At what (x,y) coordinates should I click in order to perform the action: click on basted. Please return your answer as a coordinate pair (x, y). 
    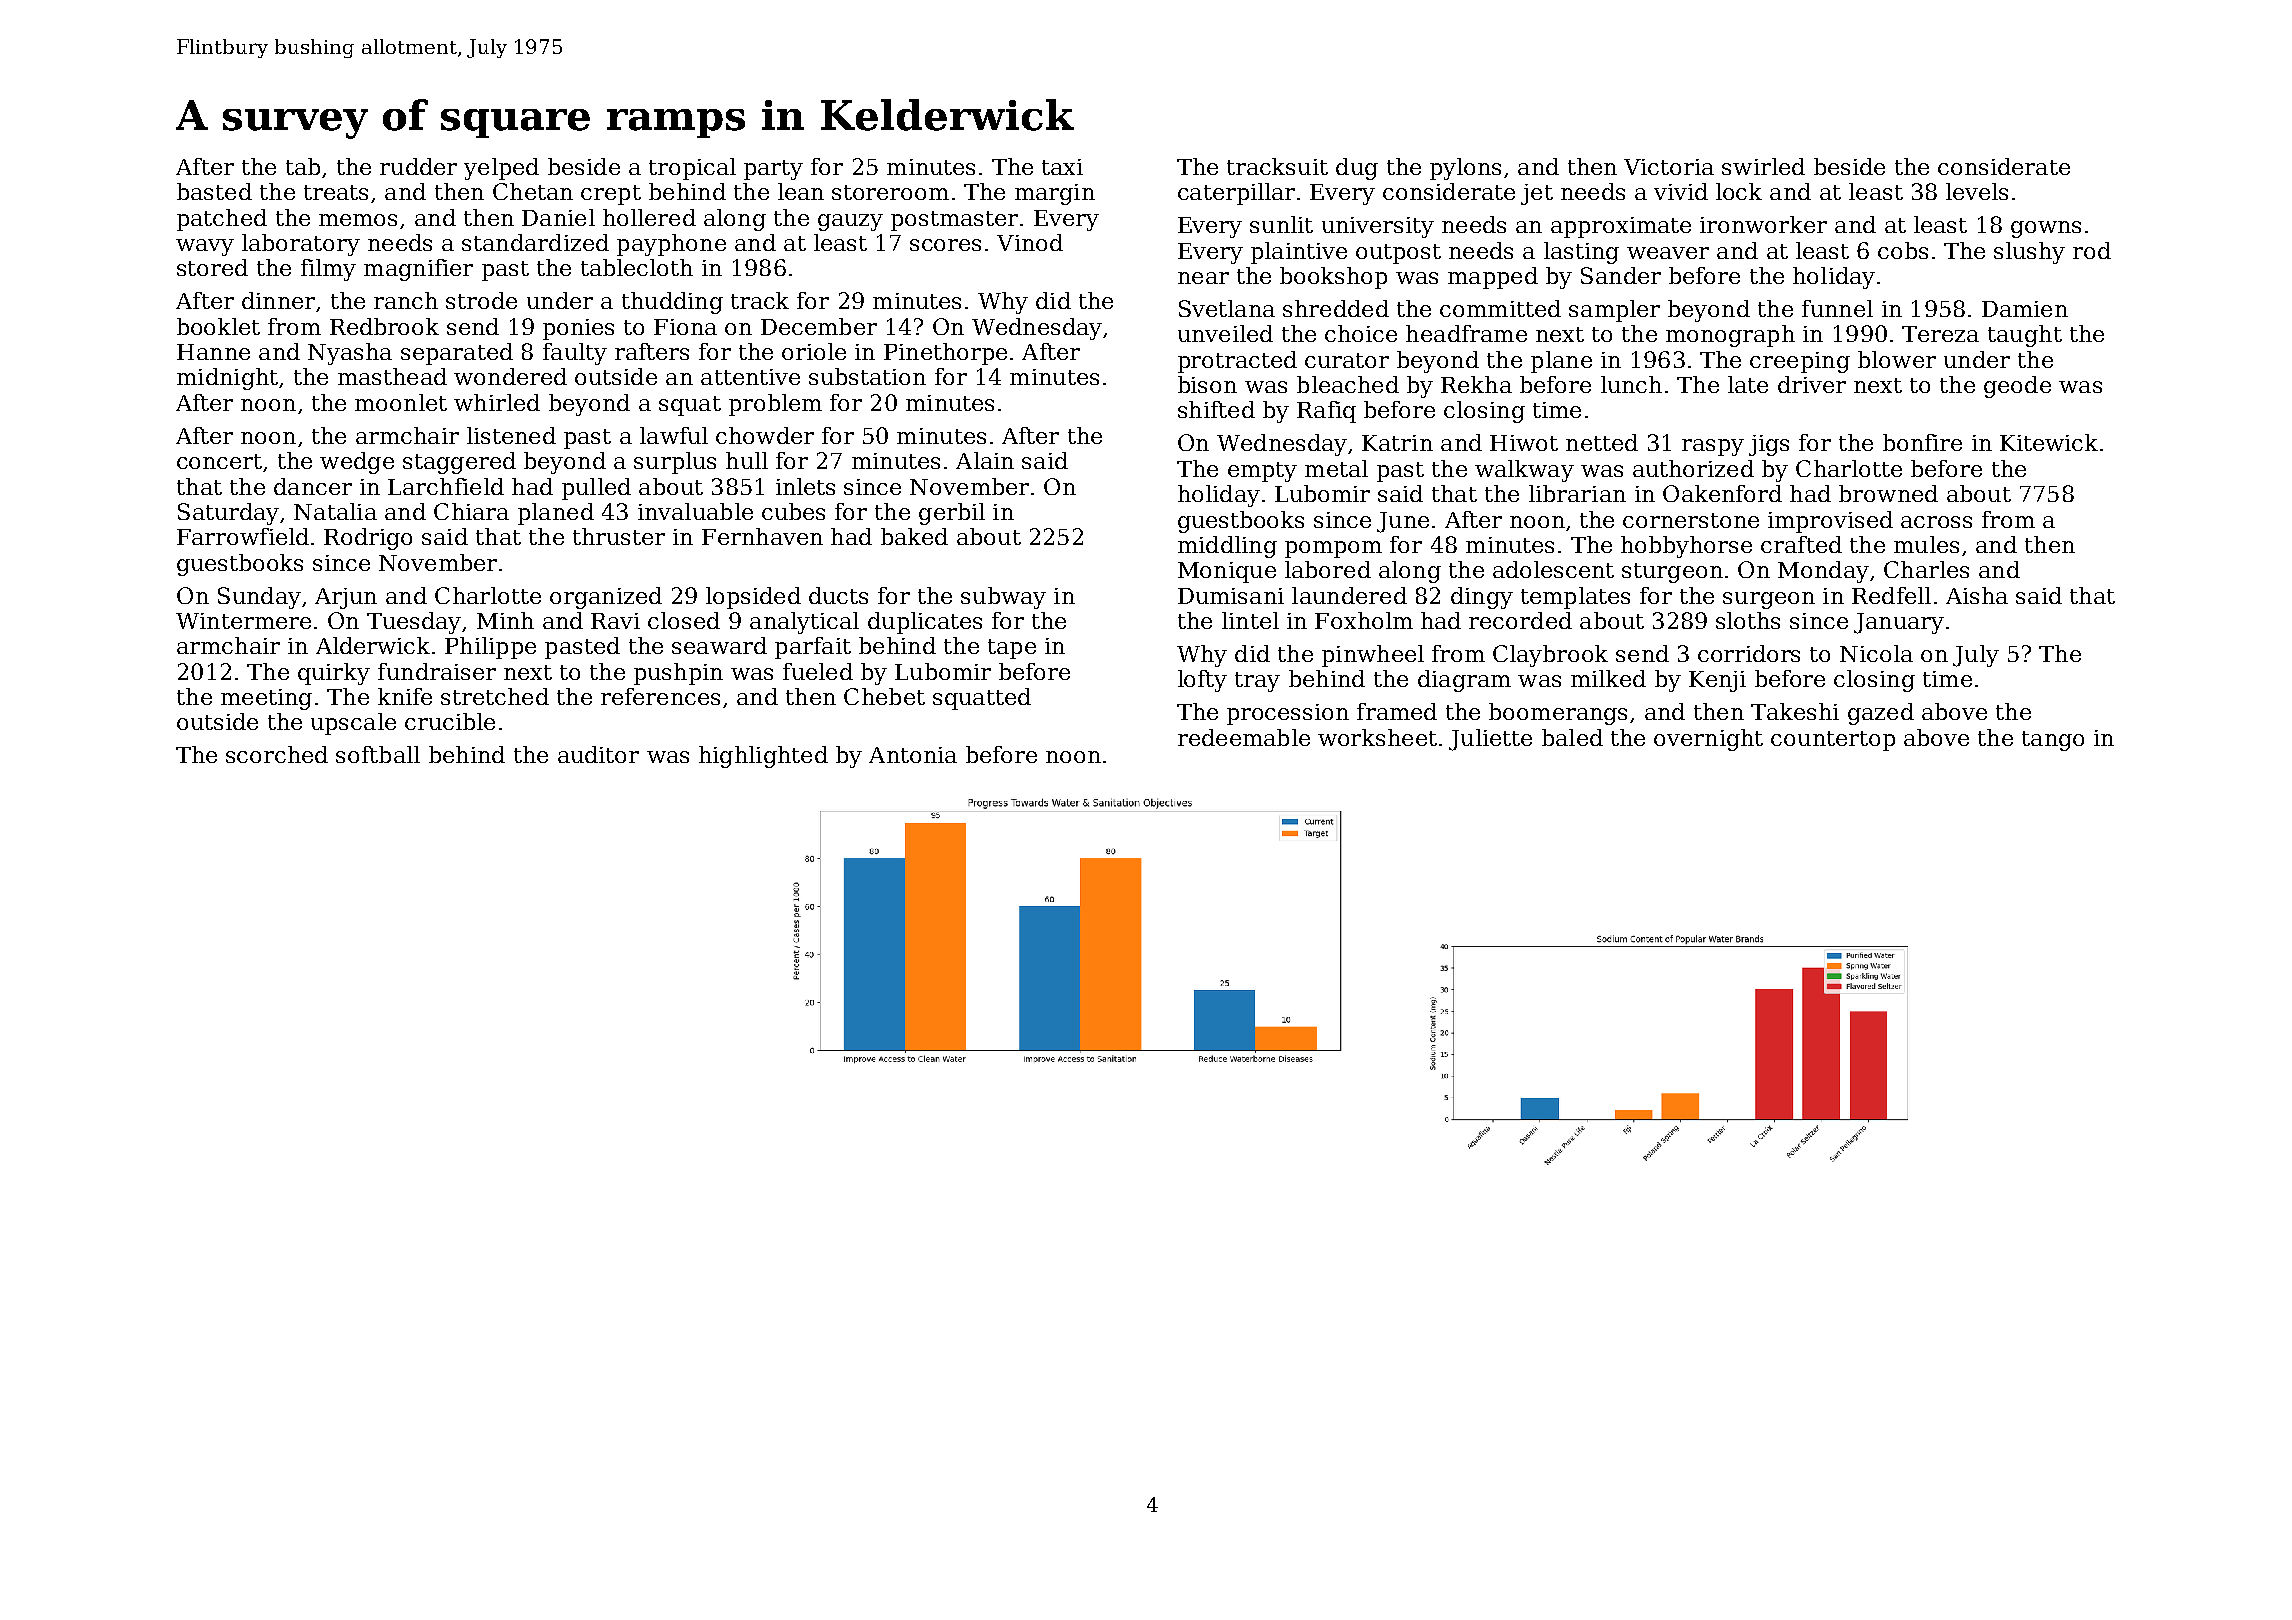
    Looking at the image, I should click on (214, 191).
